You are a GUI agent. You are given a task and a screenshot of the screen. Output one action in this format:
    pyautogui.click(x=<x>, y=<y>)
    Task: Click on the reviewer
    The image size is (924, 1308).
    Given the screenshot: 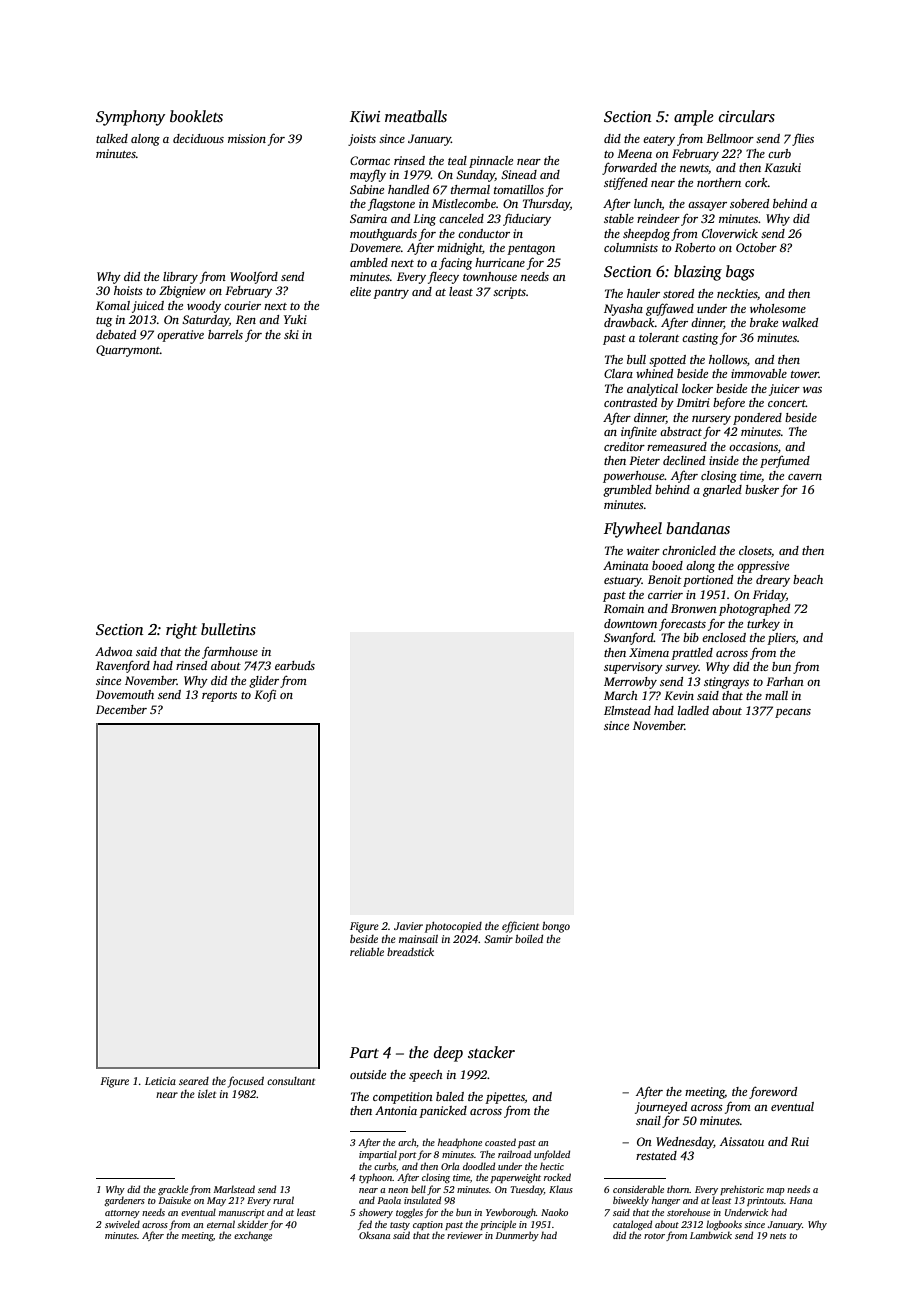 What is the action you would take?
    pyautogui.click(x=465, y=1235)
